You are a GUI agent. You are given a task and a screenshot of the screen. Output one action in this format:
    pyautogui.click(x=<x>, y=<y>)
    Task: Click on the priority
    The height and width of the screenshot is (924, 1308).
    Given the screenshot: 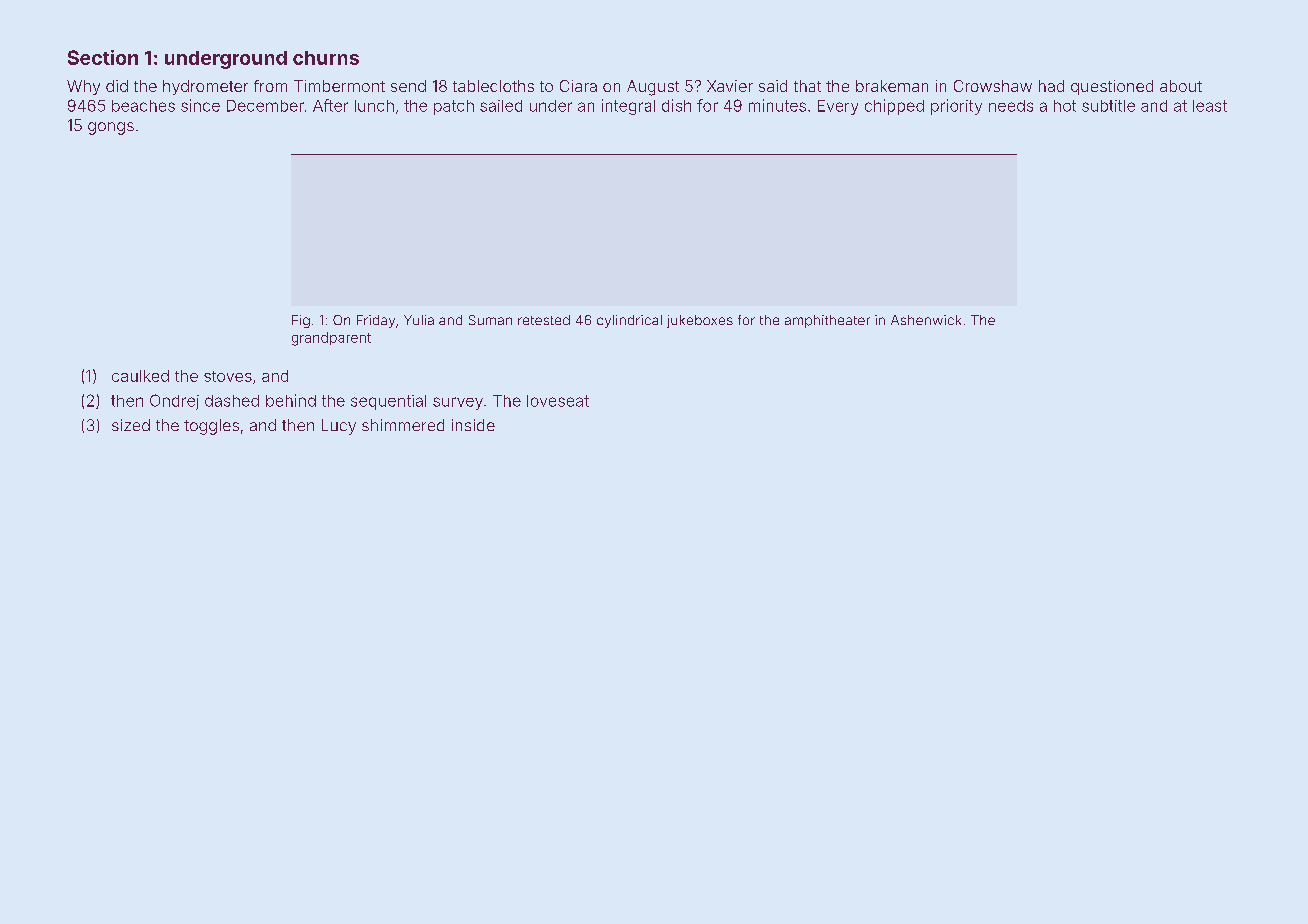 What is the action you would take?
    pyautogui.click(x=956, y=107)
